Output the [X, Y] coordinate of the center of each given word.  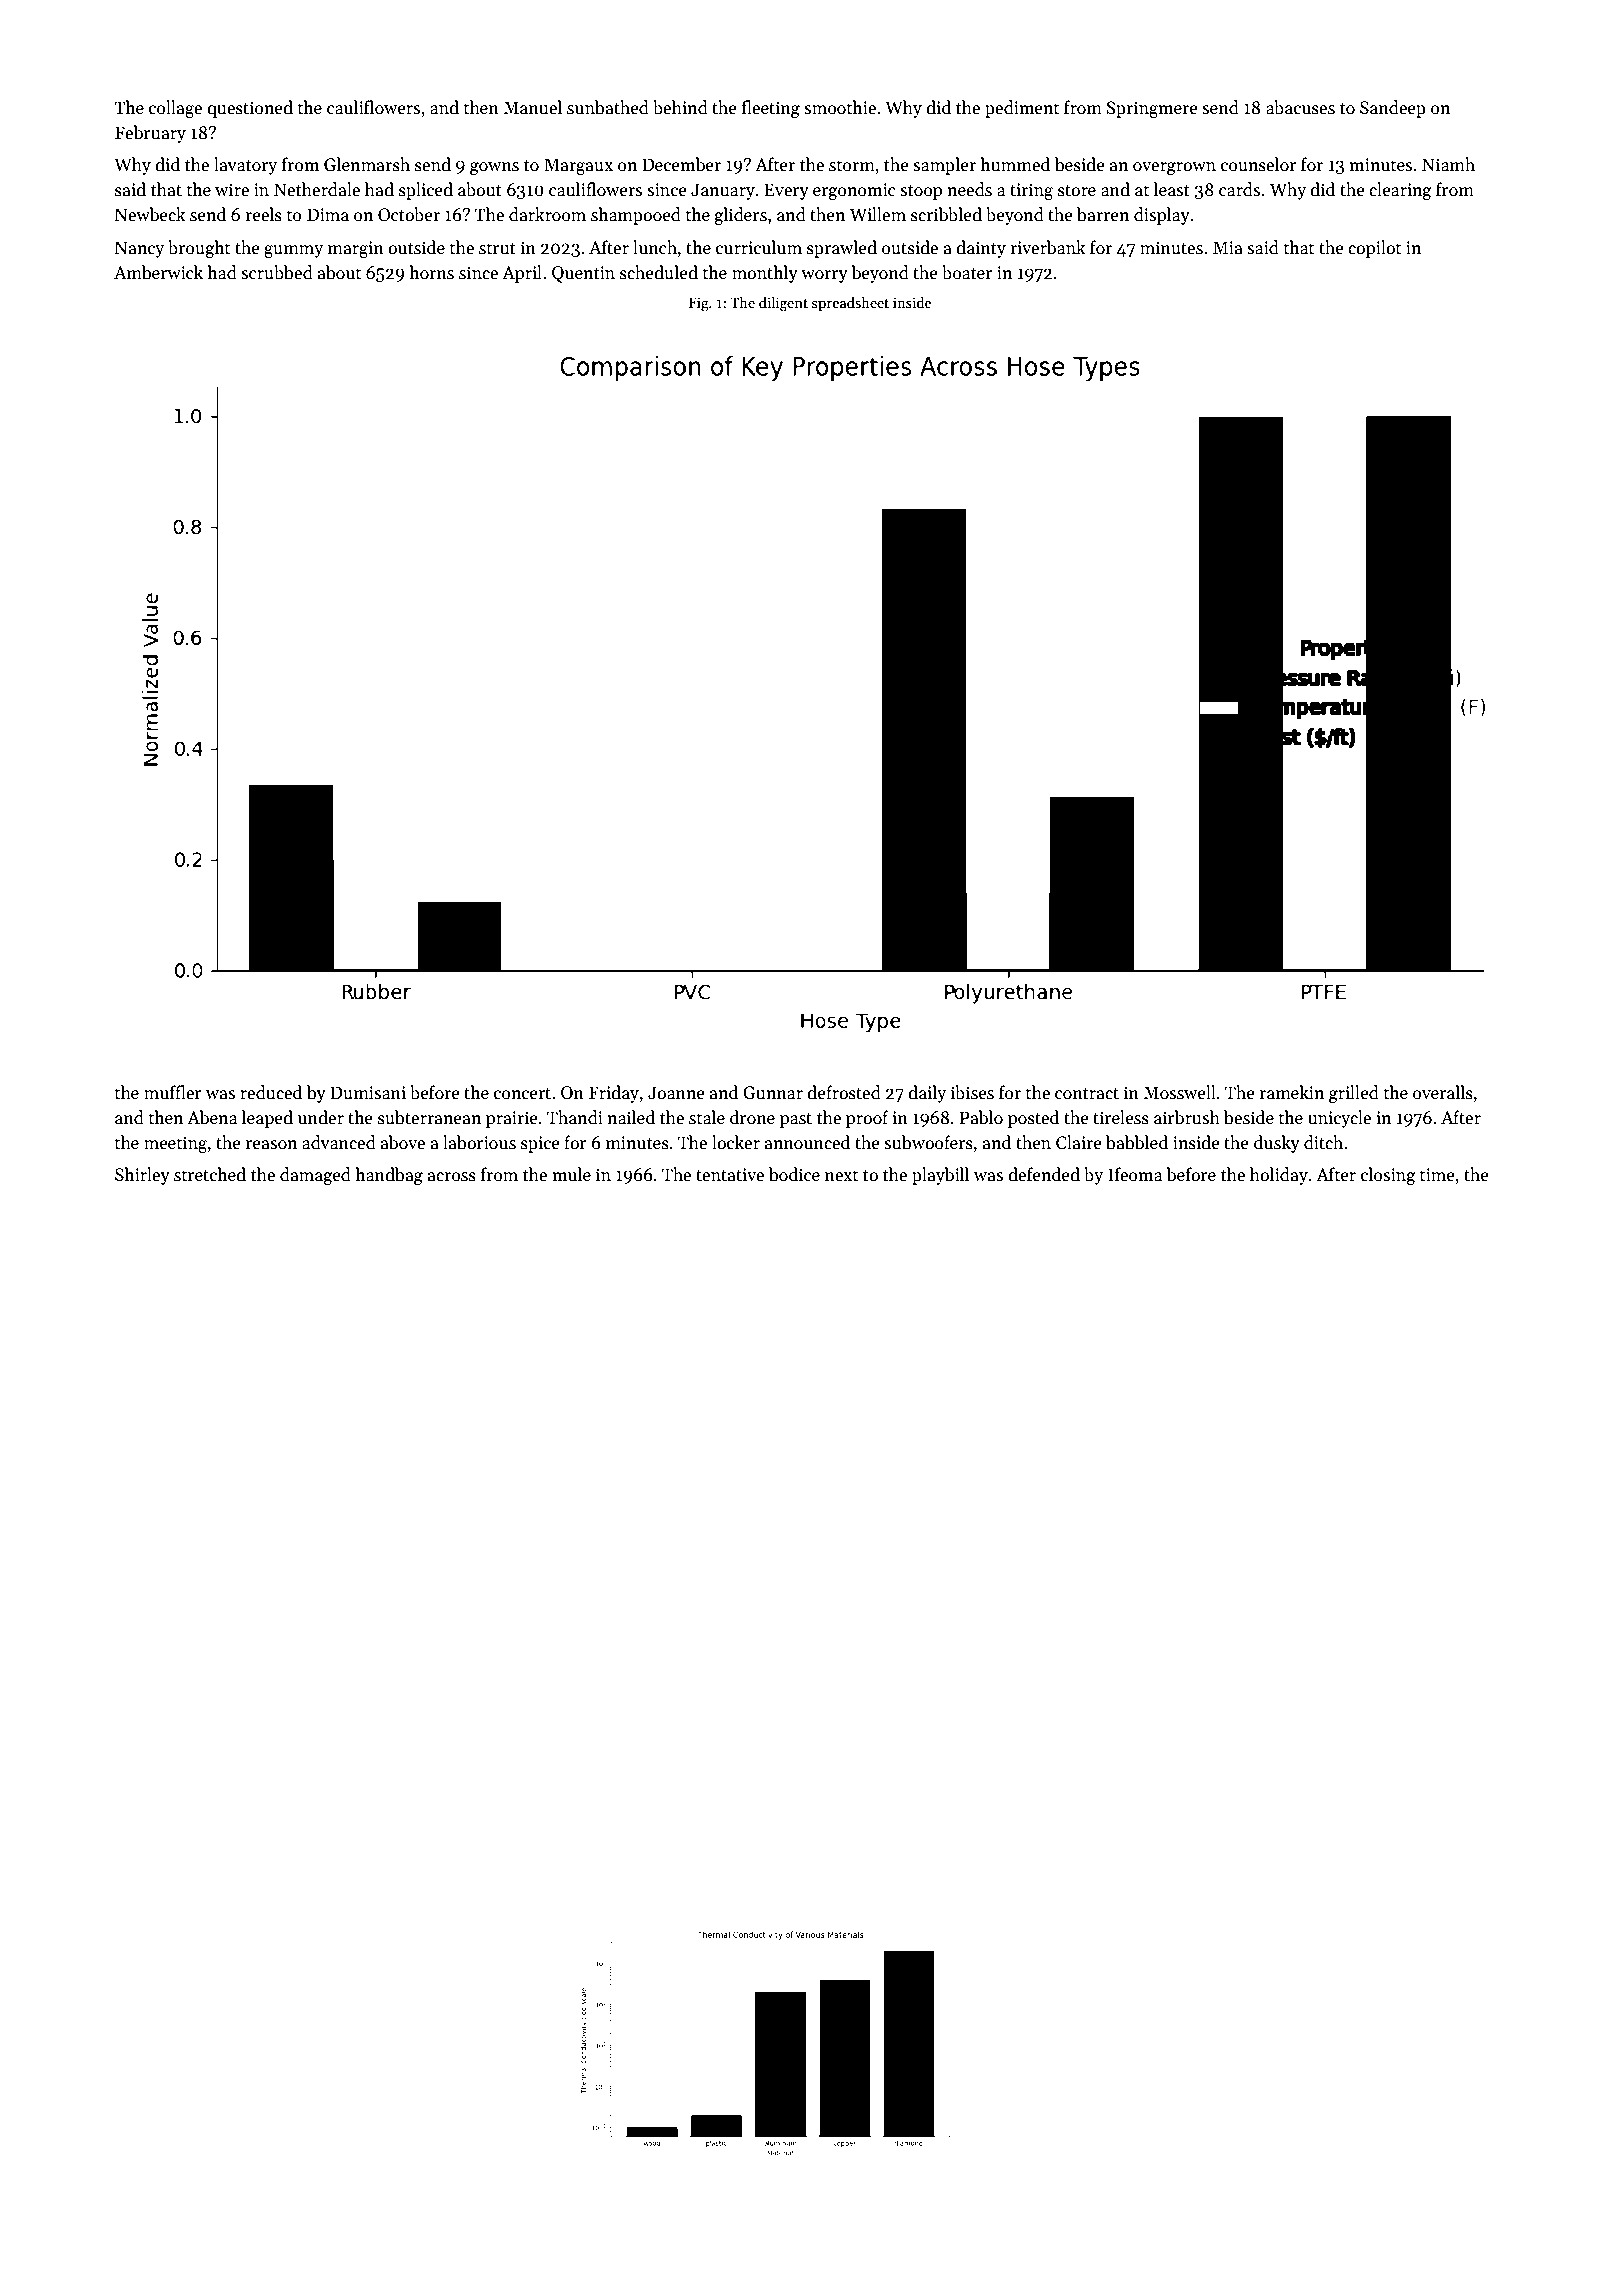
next [841, 1176]
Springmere [1152, 109]
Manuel [533, 107]
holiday [1279, 1176]
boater [967, 272]
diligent [783, 304]
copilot [1374, 249]
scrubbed [277, 272]
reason [271, 1145]
